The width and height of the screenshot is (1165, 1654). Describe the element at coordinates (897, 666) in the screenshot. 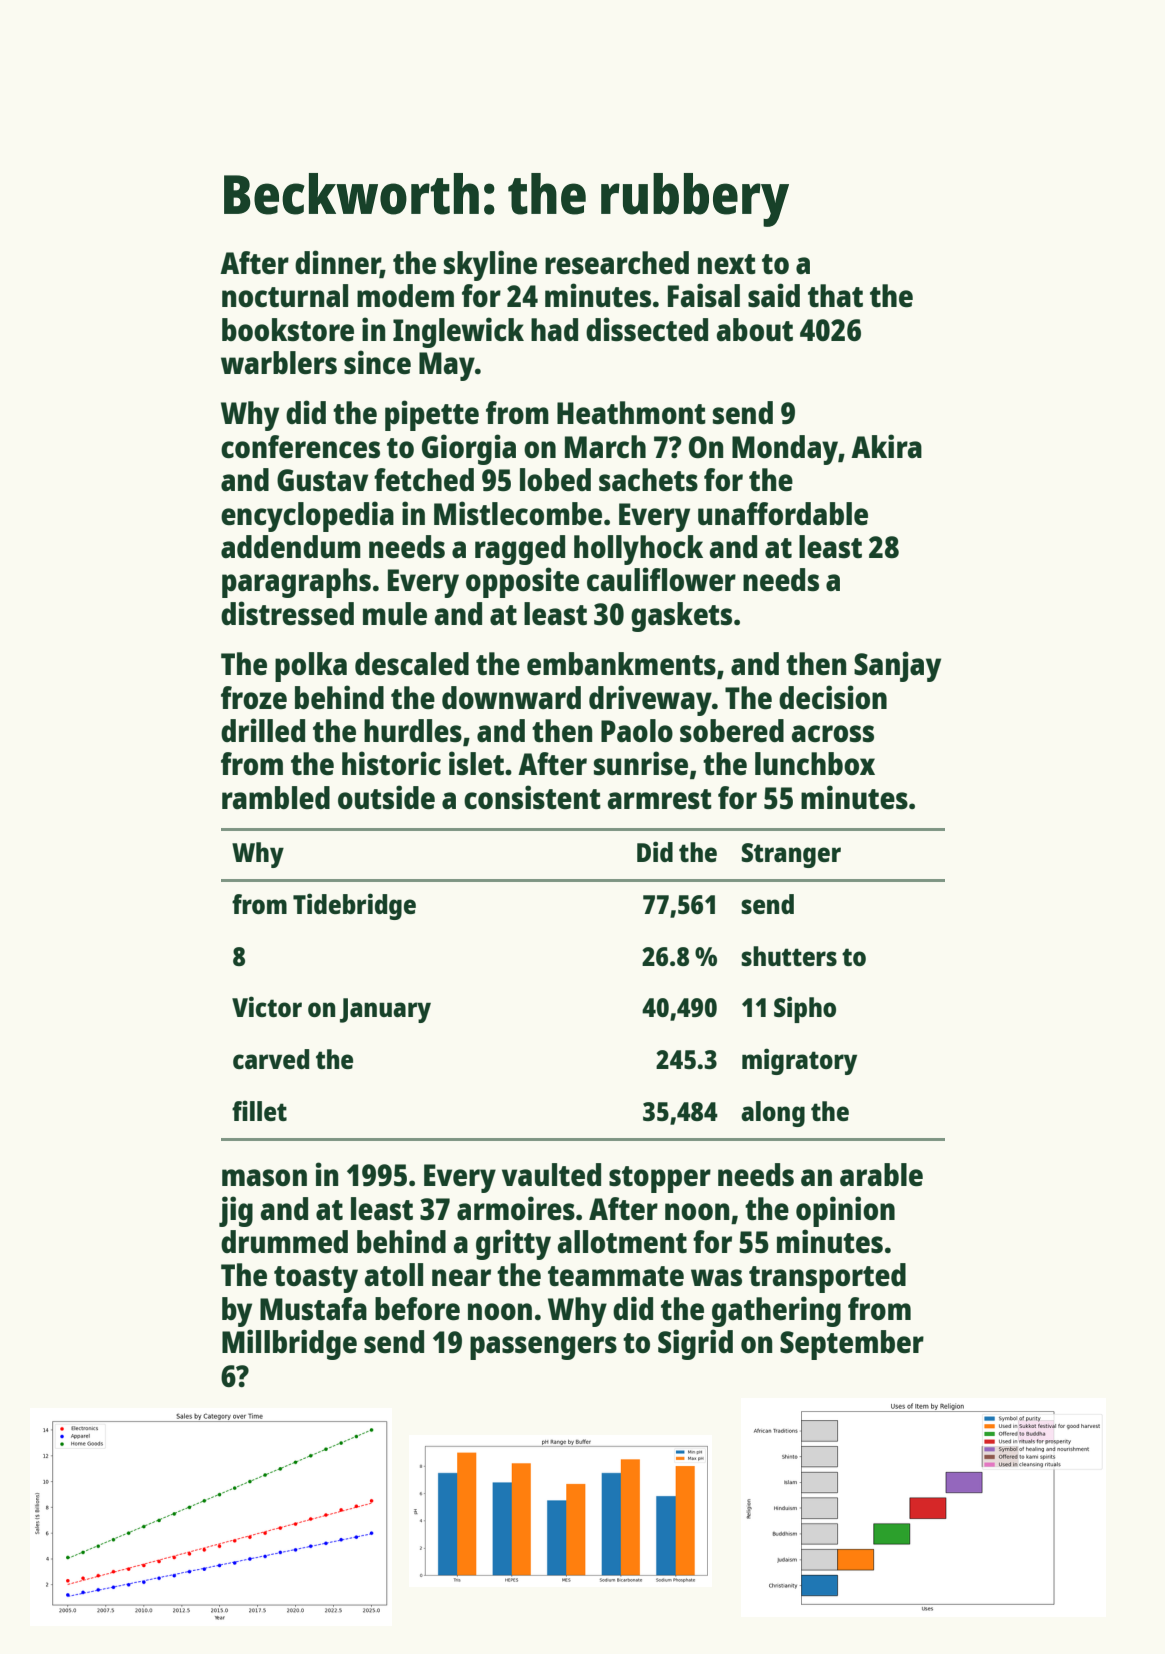

I see `Sanjay` at that location.
